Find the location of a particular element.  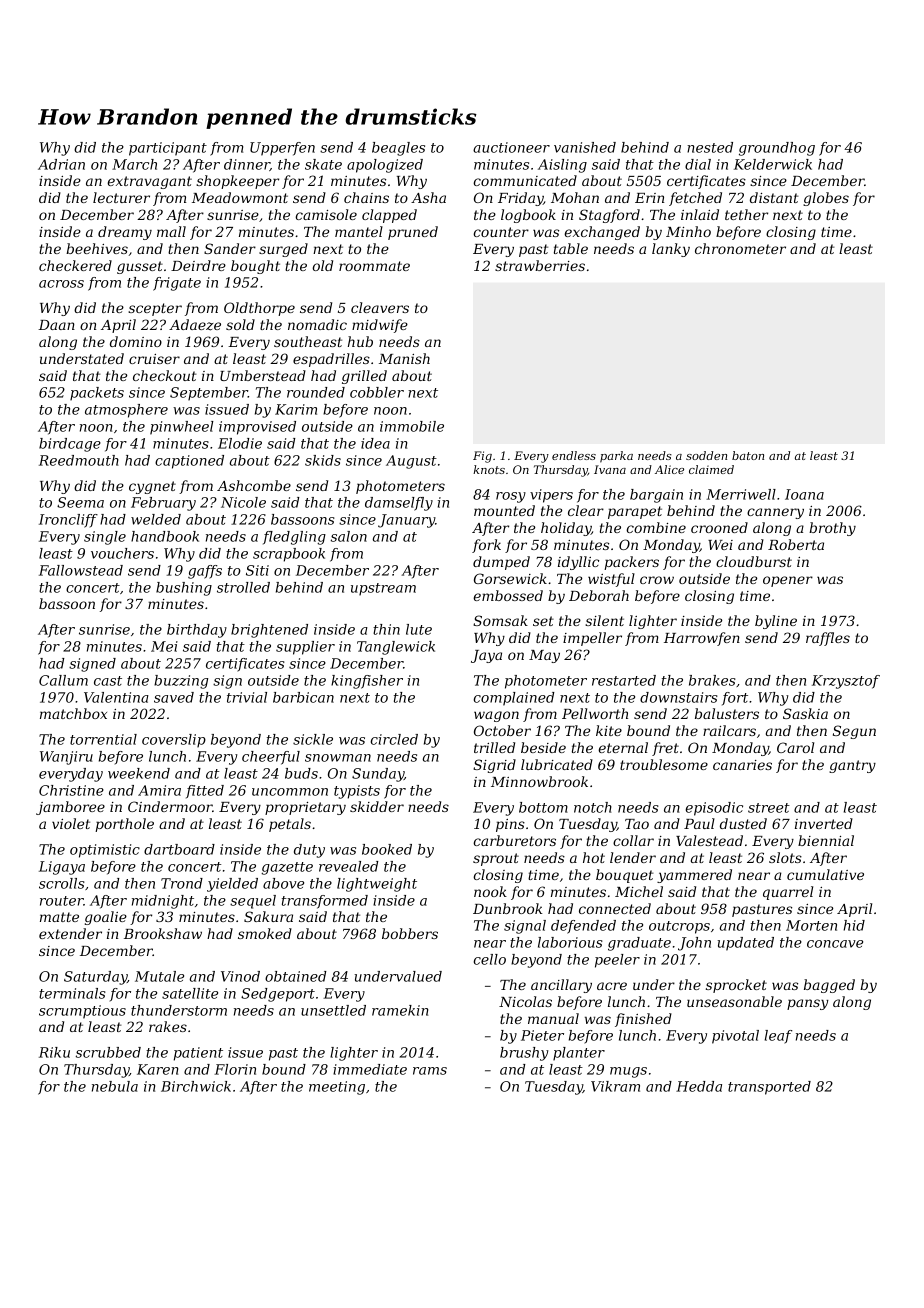

Meadowmont is located at coordinates (240, 197).
